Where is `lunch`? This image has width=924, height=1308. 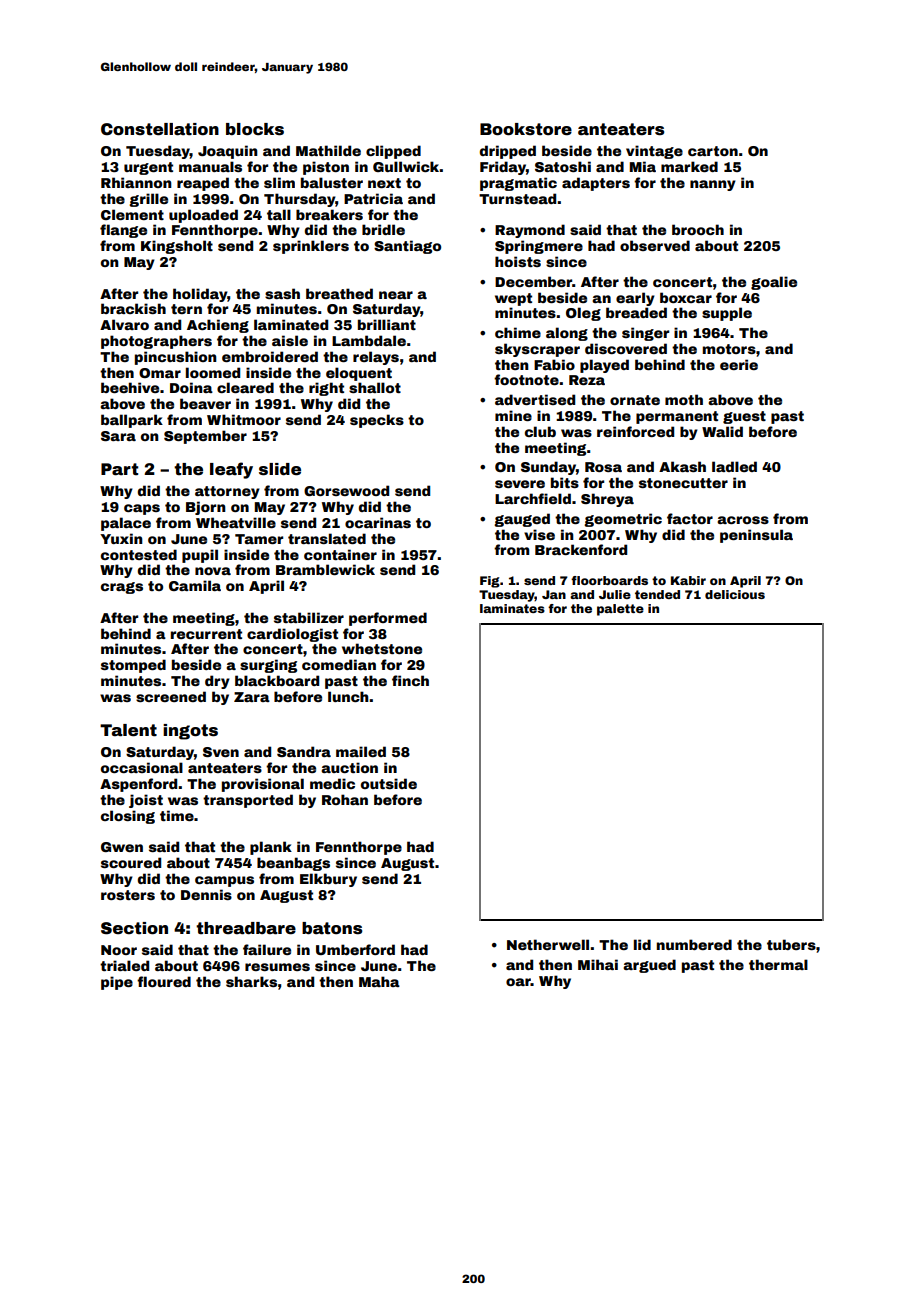
lunch is located at coordinates (348, 696).
